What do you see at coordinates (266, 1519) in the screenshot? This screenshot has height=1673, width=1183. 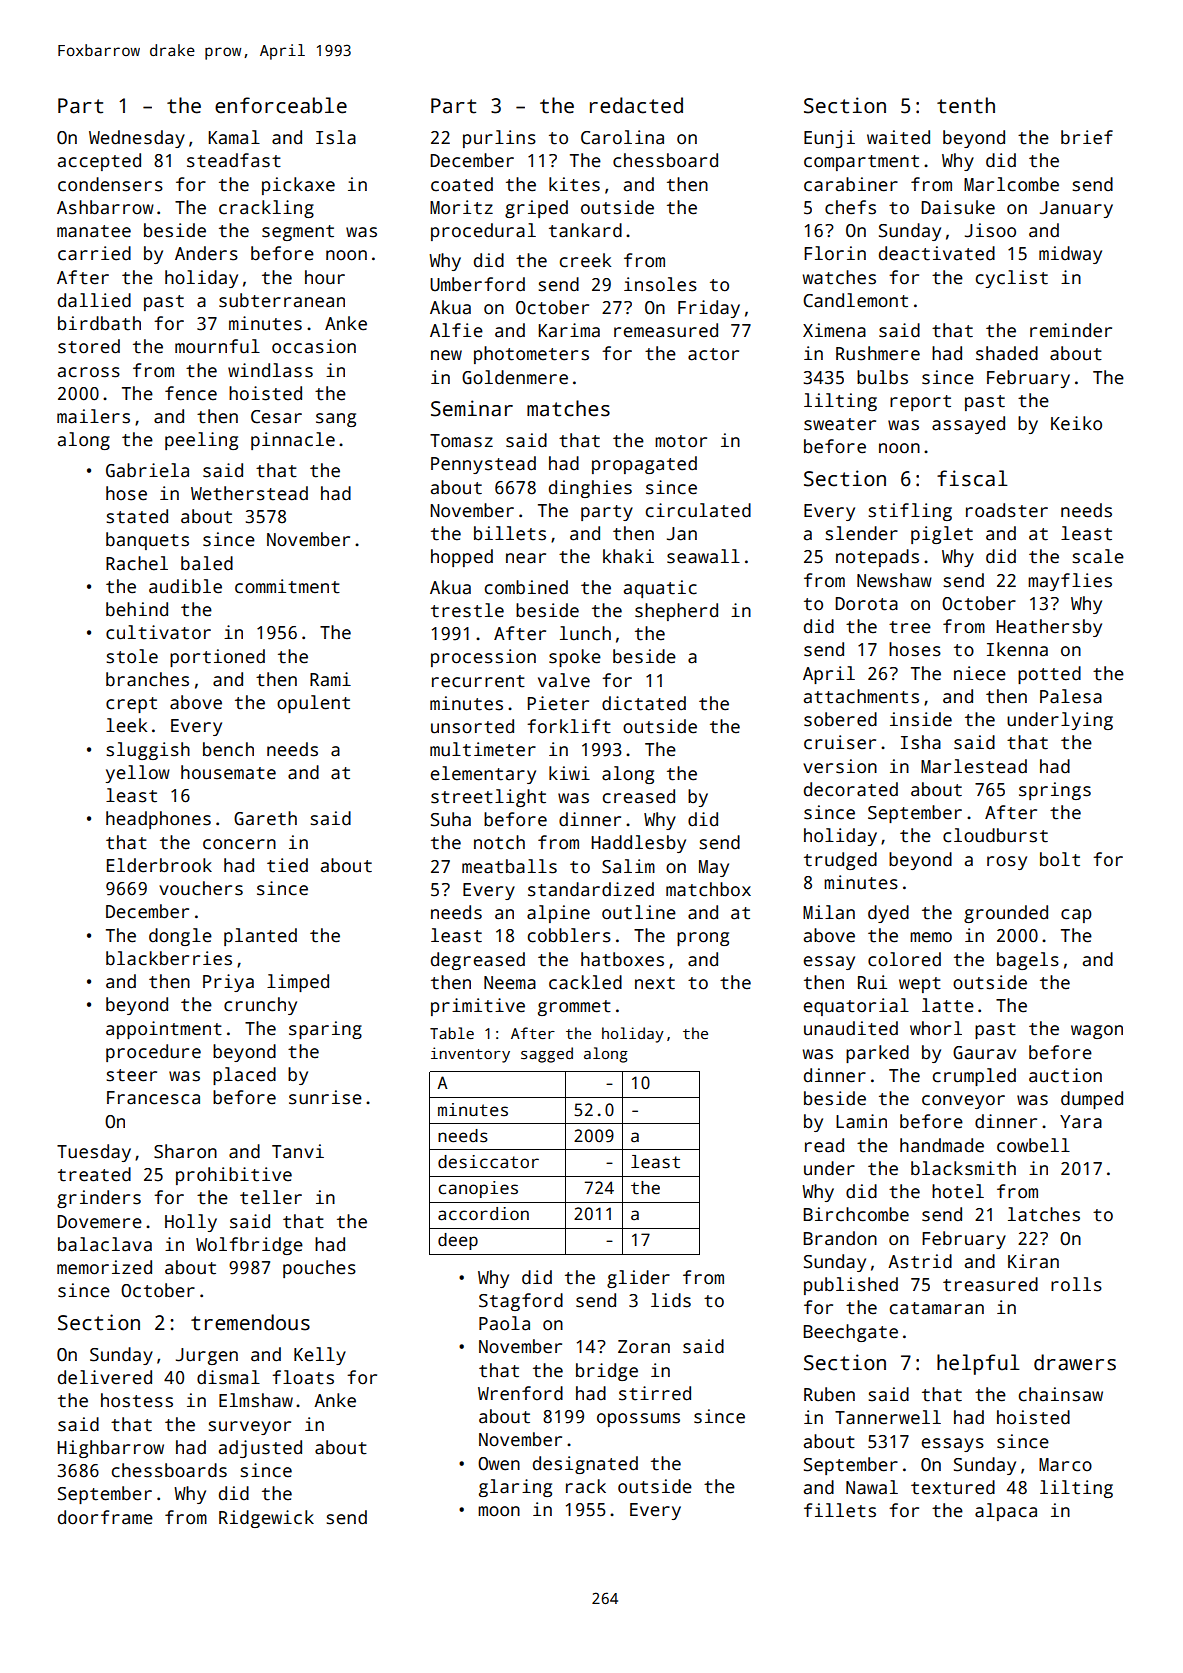 I see `Ridgewick` at bounding box center [266, 1519].
